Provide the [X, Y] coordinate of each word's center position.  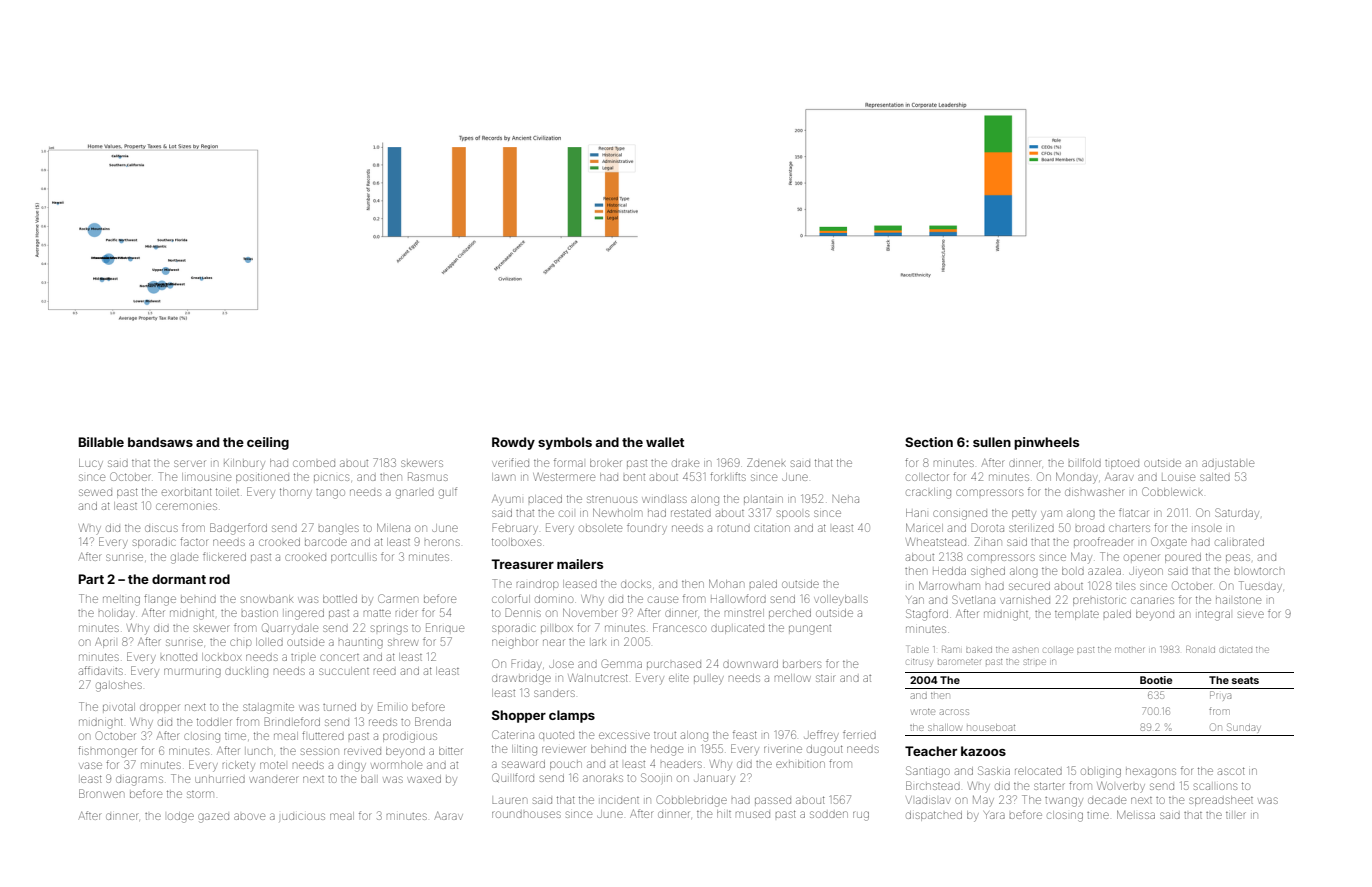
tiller [1236, 815]
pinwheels [1046, 443]
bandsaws [160, 442]
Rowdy [513, 443]
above [249, 816]
